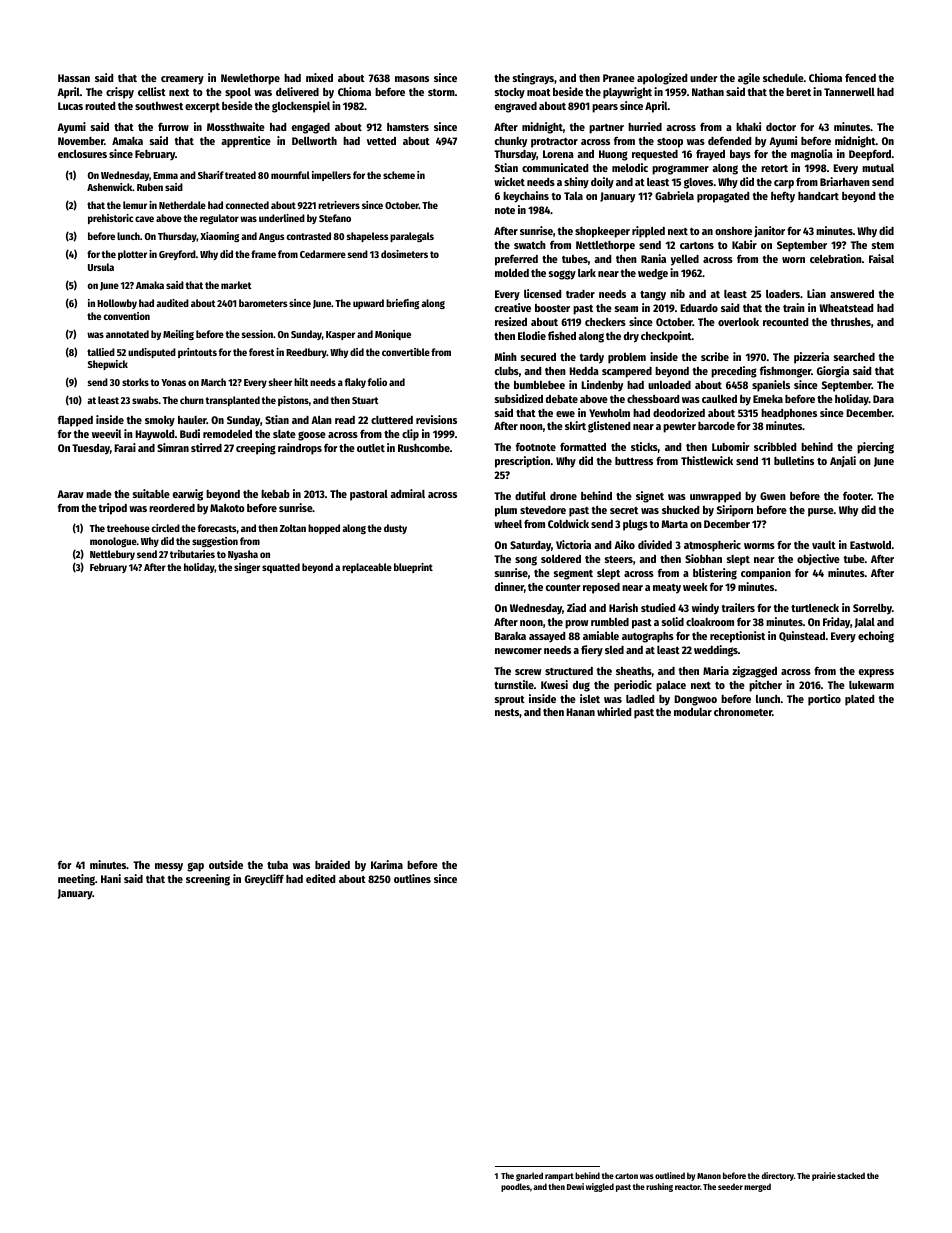 The height and width of the image is (1233, 952). What do you see at coordinates (614, 711) in the image?
I see `whirled` at bounding box center [614, 711].
